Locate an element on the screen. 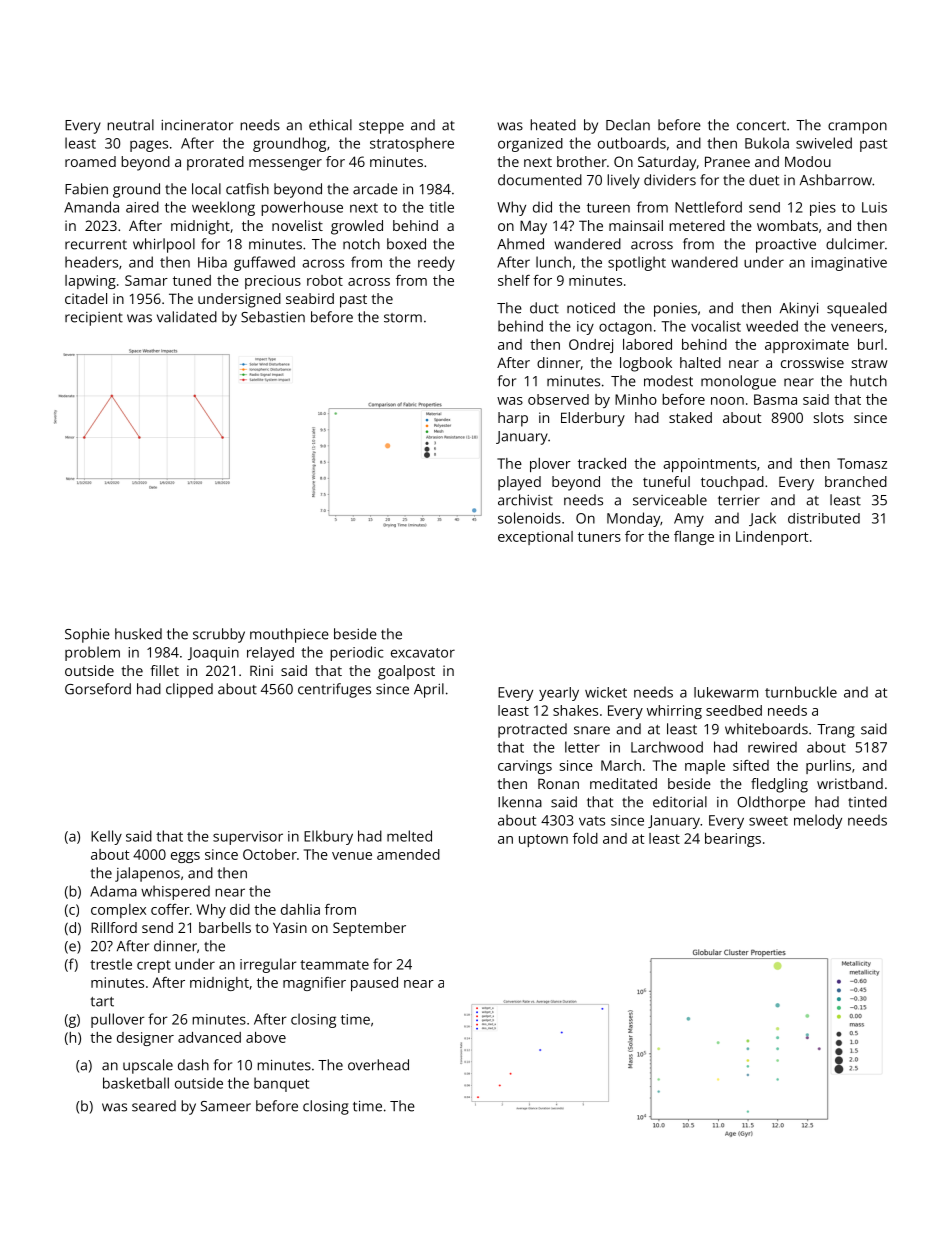  seared is located at coordinates (154, 1106).
